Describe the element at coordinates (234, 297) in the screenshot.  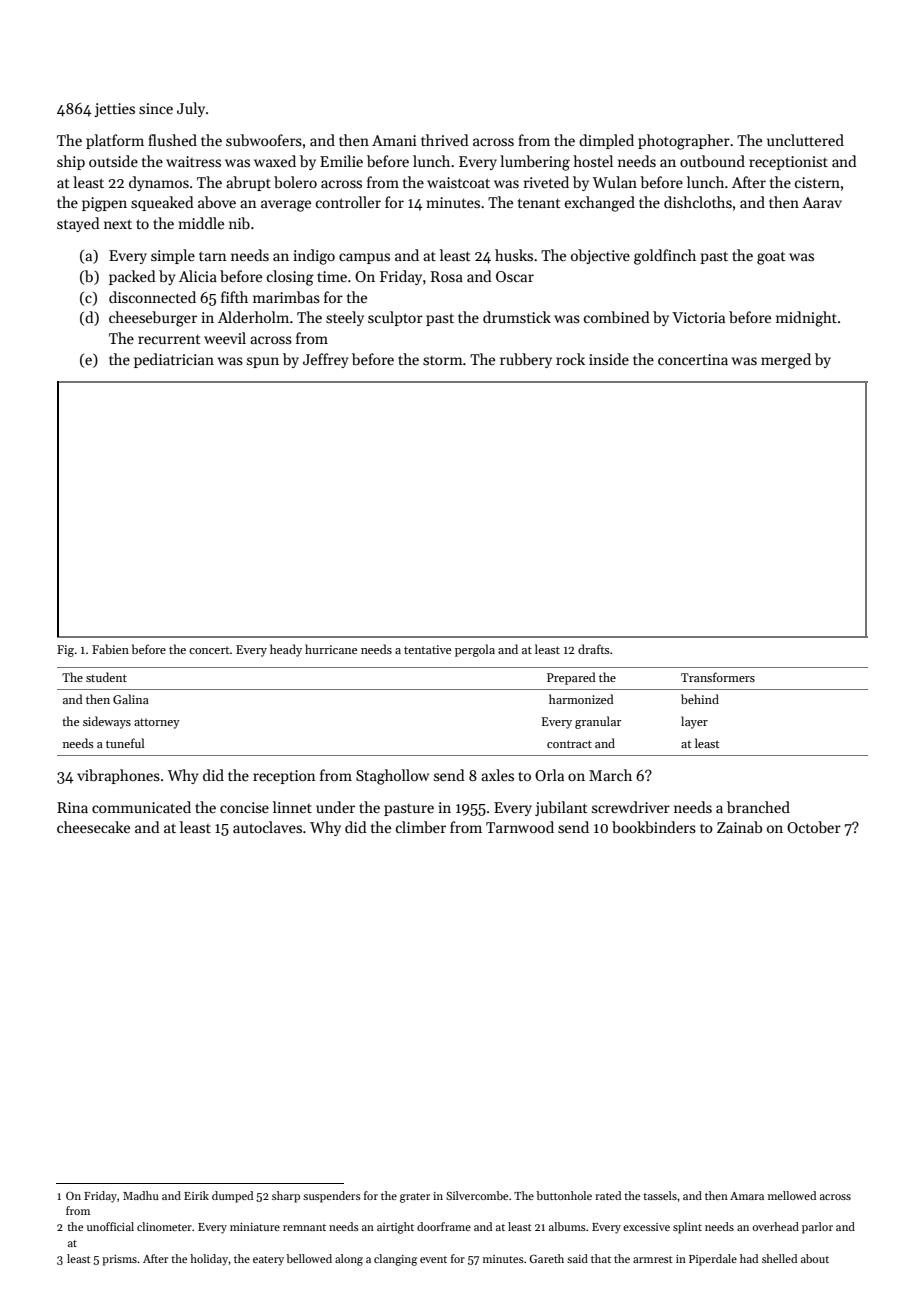
I see `fifth` at that location.
